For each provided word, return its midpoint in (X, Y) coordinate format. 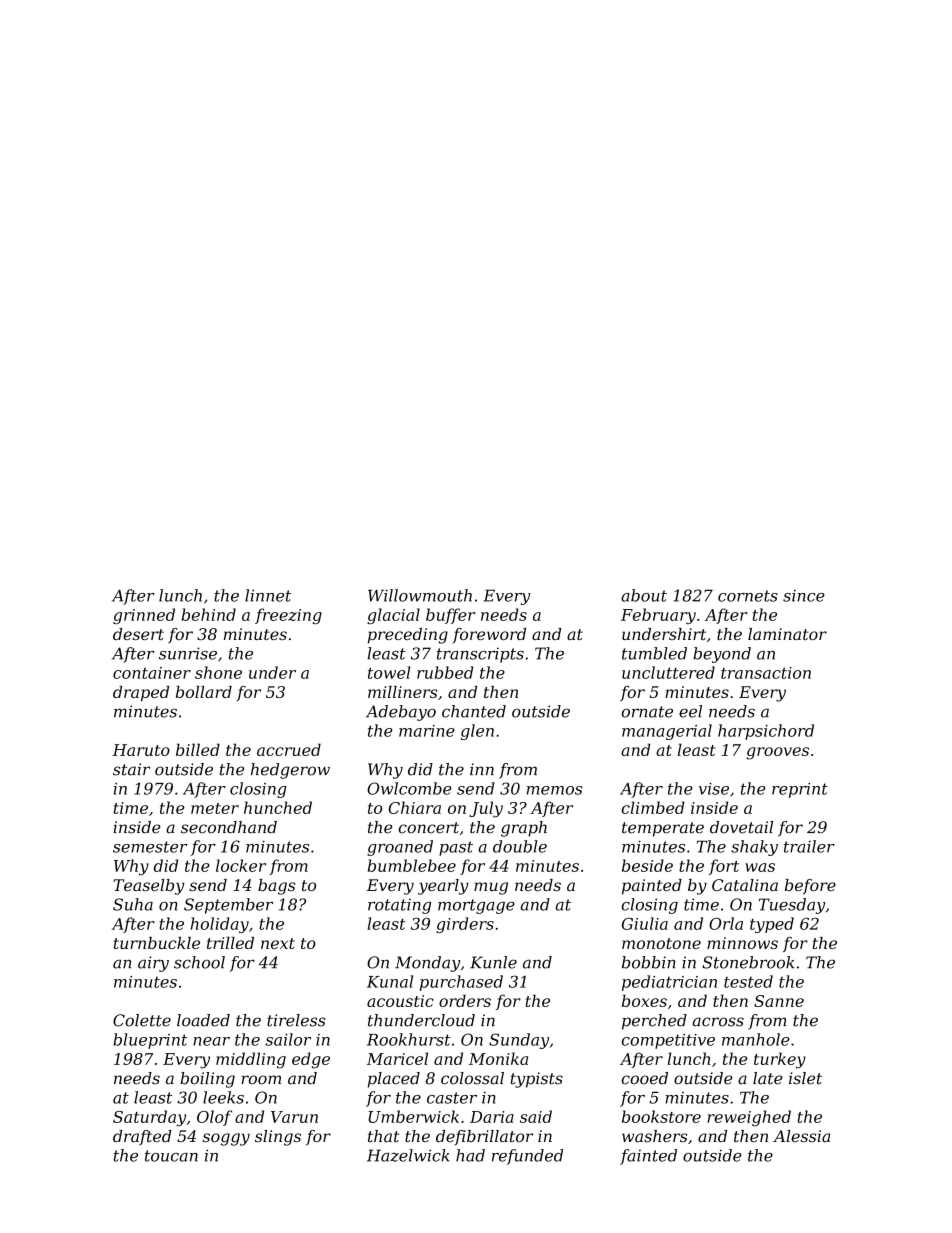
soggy (226, 1139)
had (470, 1155)
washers (654, 1136)
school (199, 962)
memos (554, 790)
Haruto (141, 750)
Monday (427, 964)
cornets (748, 596)
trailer (809, 846)
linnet (268, 595)
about (644, 595)
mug (491, 888)
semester (150, 847)
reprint (800, 790)
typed (772, 925)
